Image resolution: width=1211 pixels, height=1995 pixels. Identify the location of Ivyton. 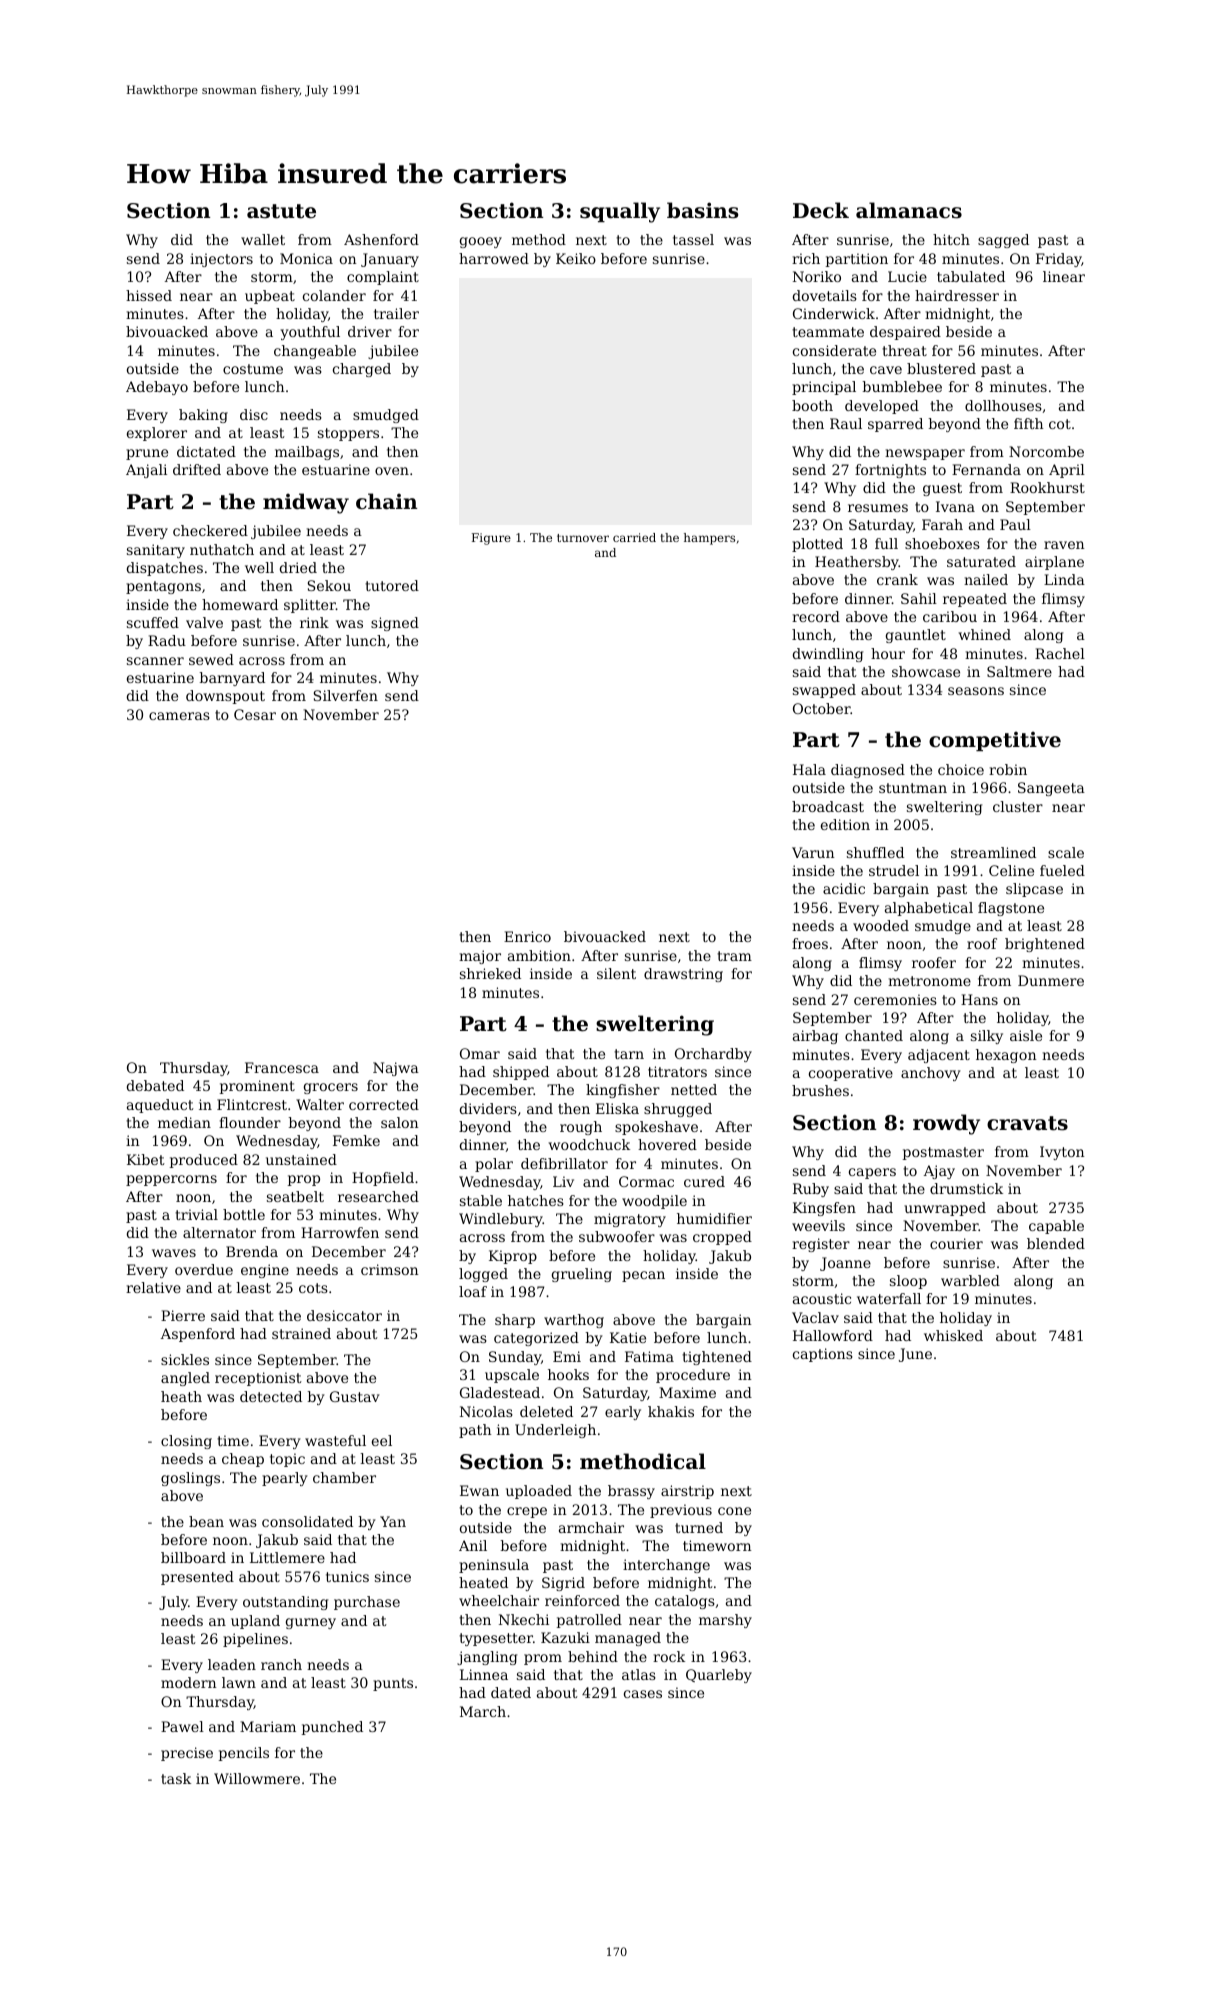
(1062, 1153).
